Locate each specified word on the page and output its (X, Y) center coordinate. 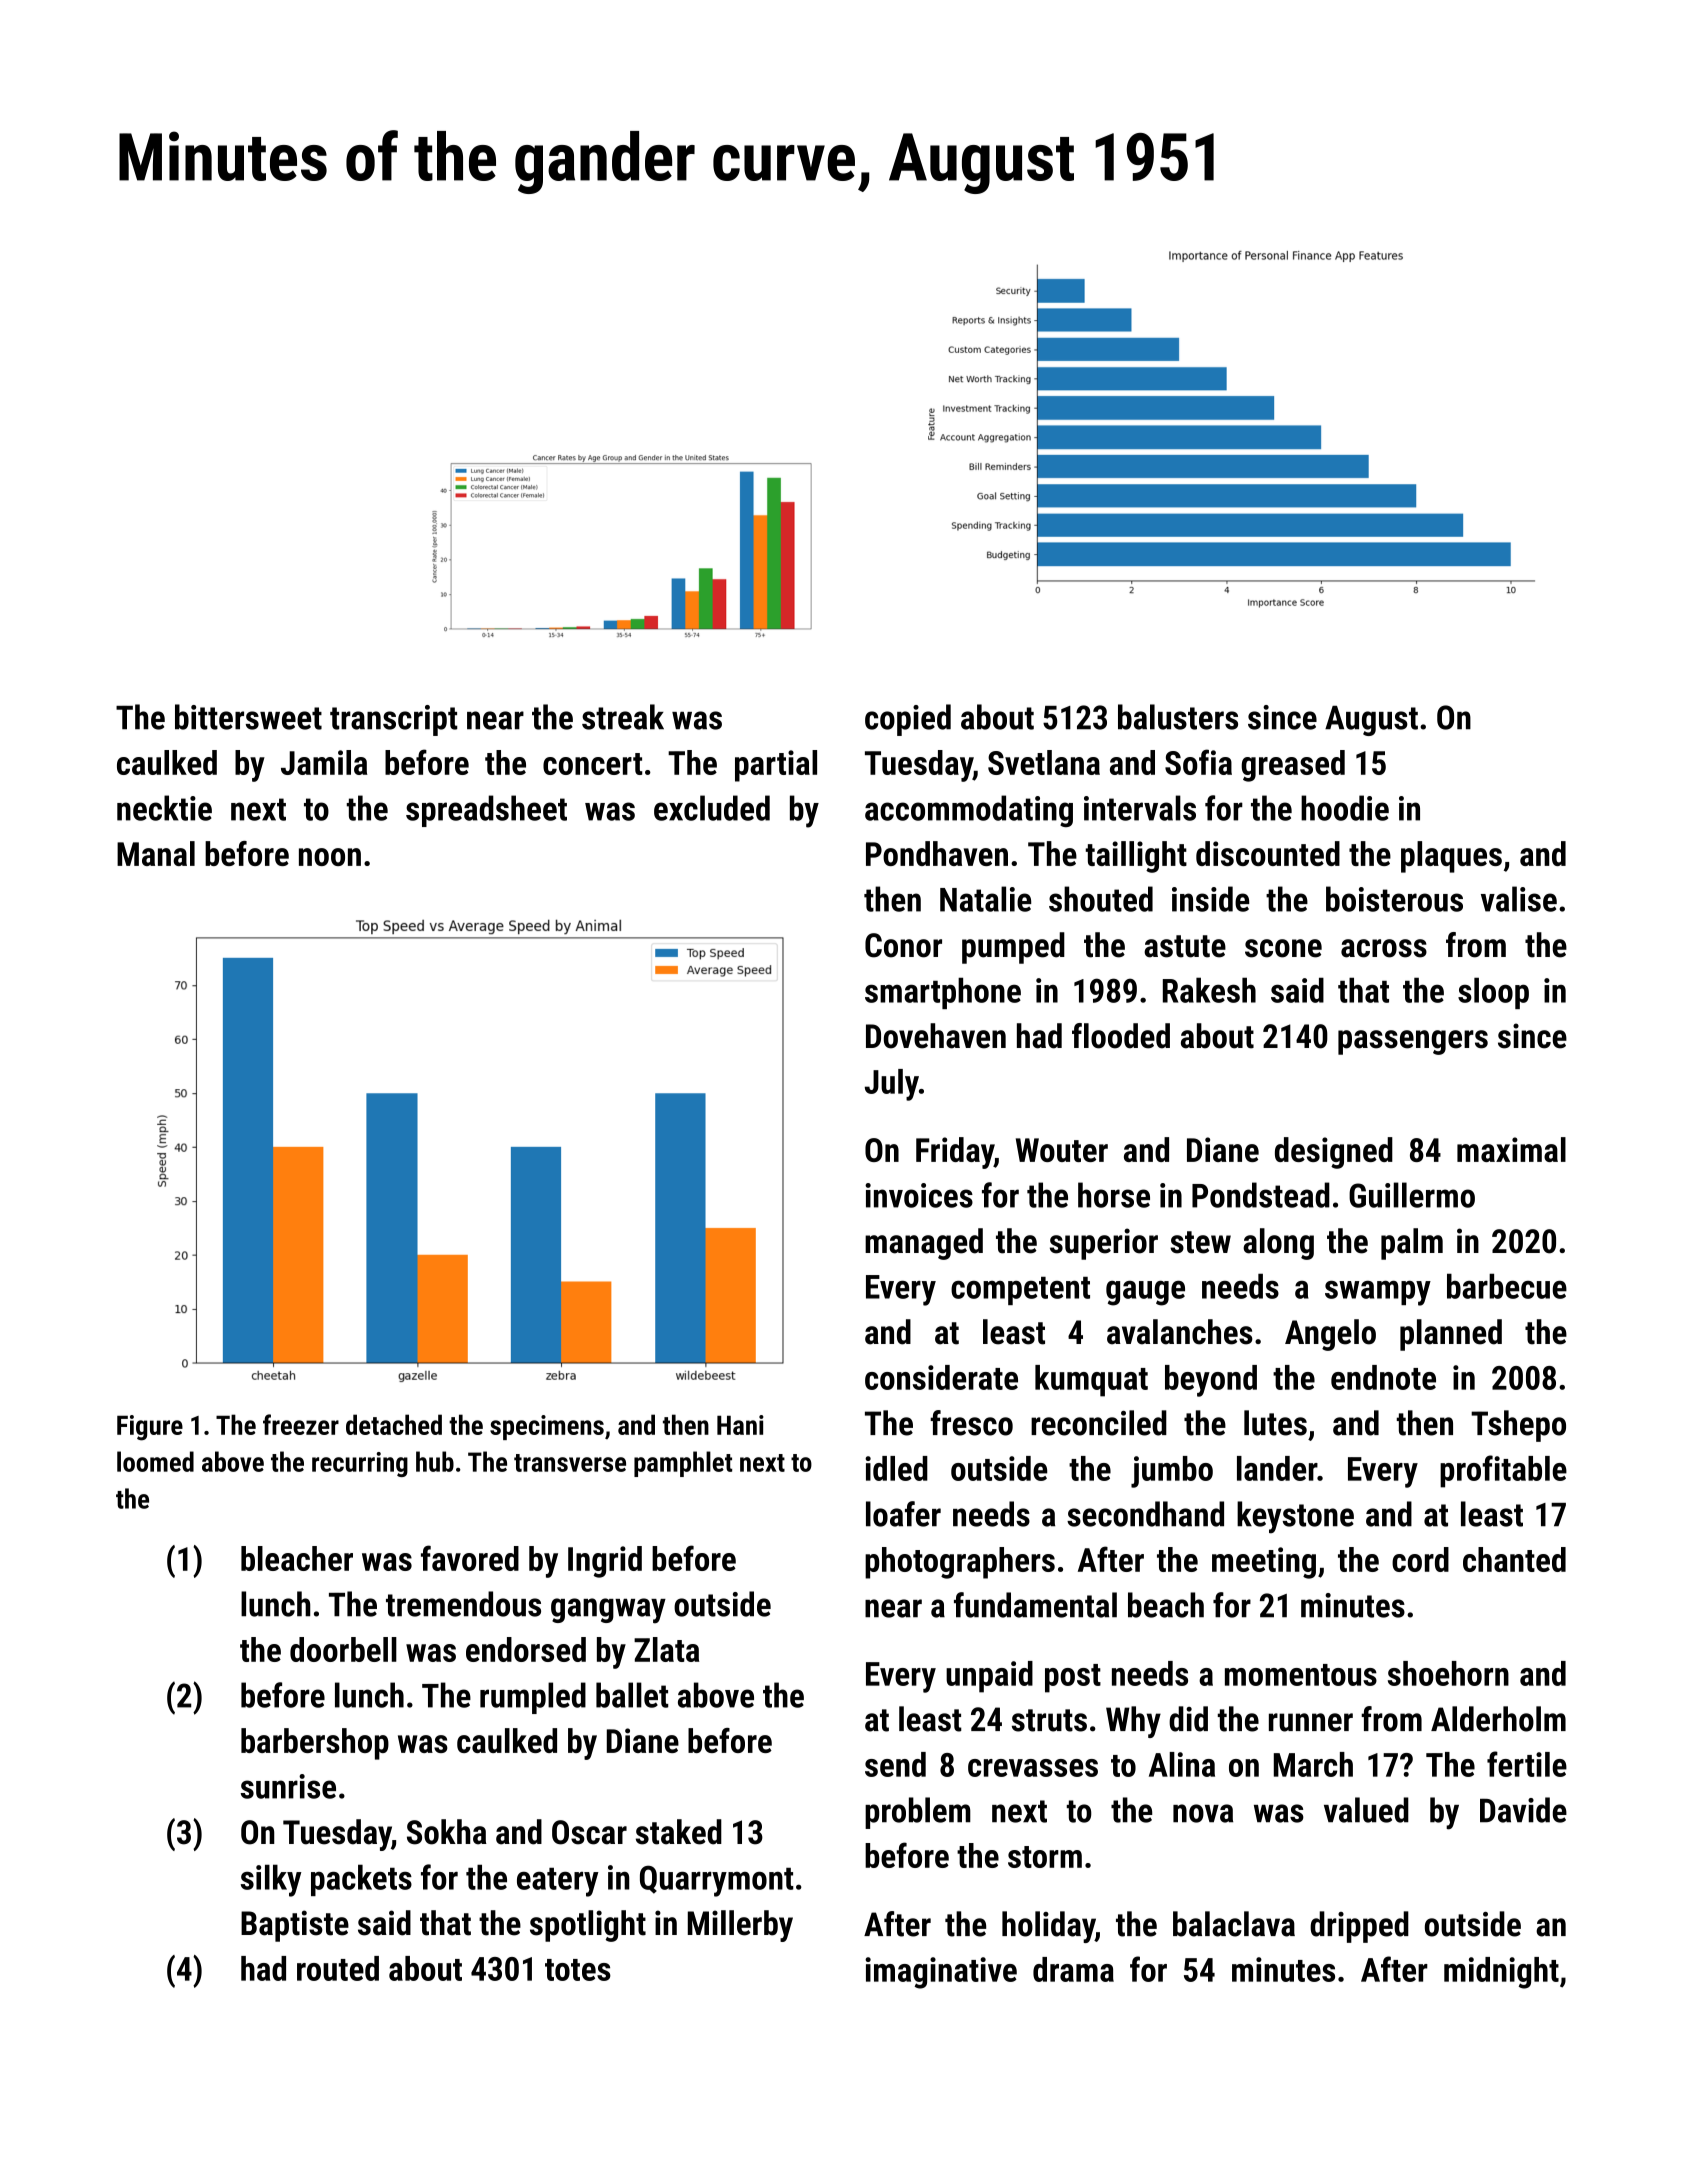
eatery (558, 1882)
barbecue (1507, 1286)
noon (330, 857)
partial (776, 766)
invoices (919, 1195)
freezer (301, 1424)
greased (1293, 766)
